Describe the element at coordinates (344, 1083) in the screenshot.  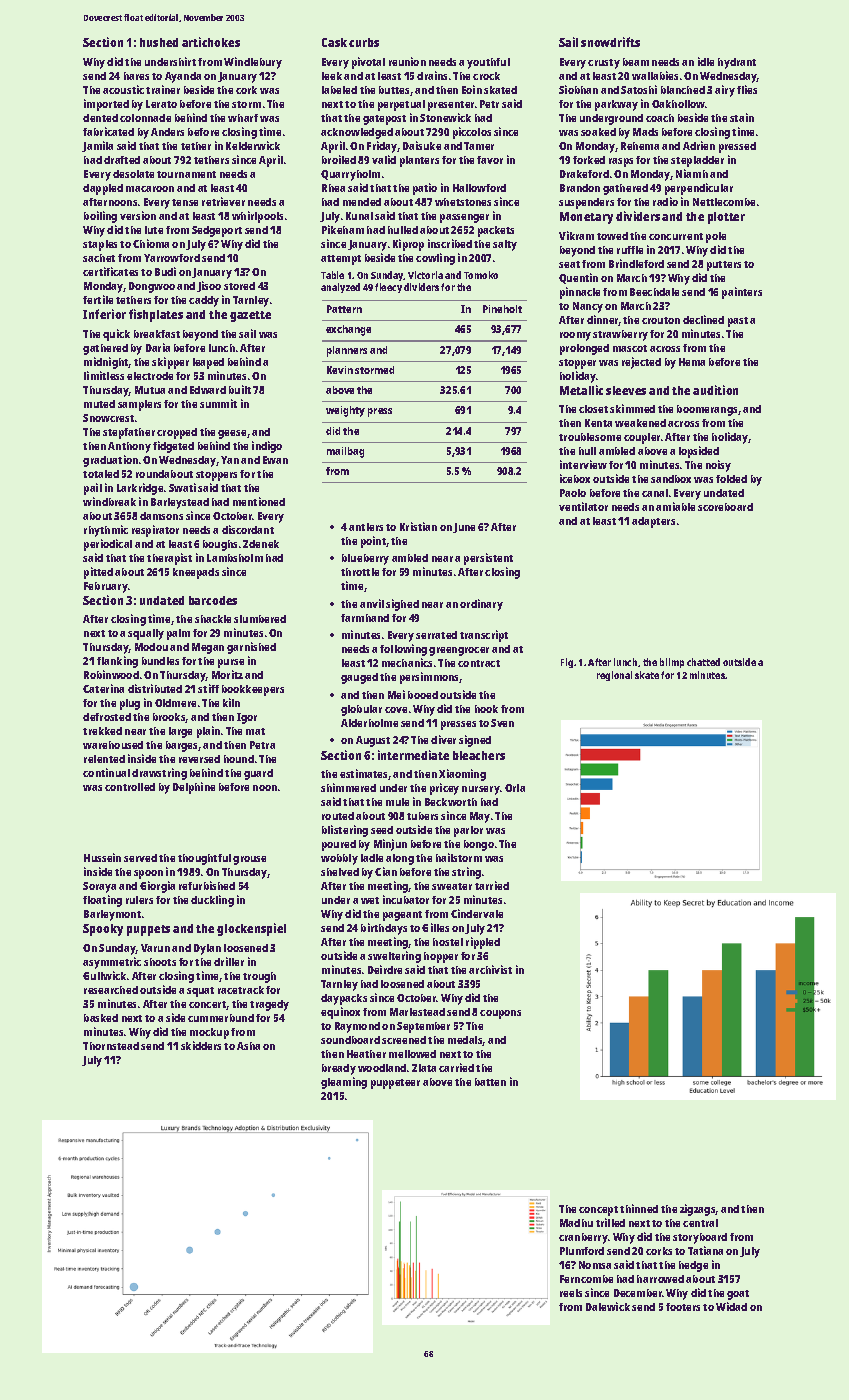
I see `gleaming` at that location.
